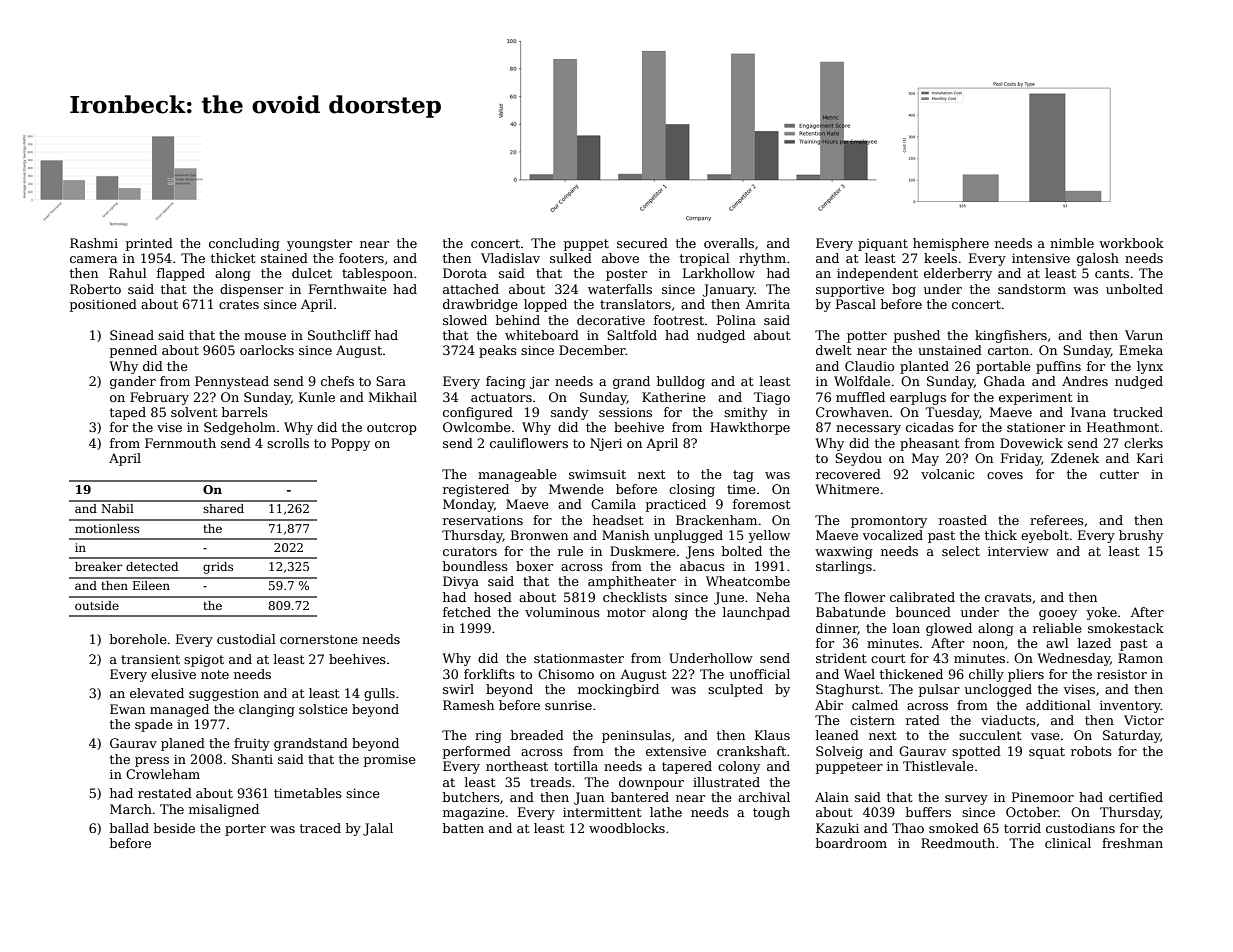 The image size is (1233, 952). Describe the element at coordinates (746, 413) in the image. I see `smithy` at that location.
